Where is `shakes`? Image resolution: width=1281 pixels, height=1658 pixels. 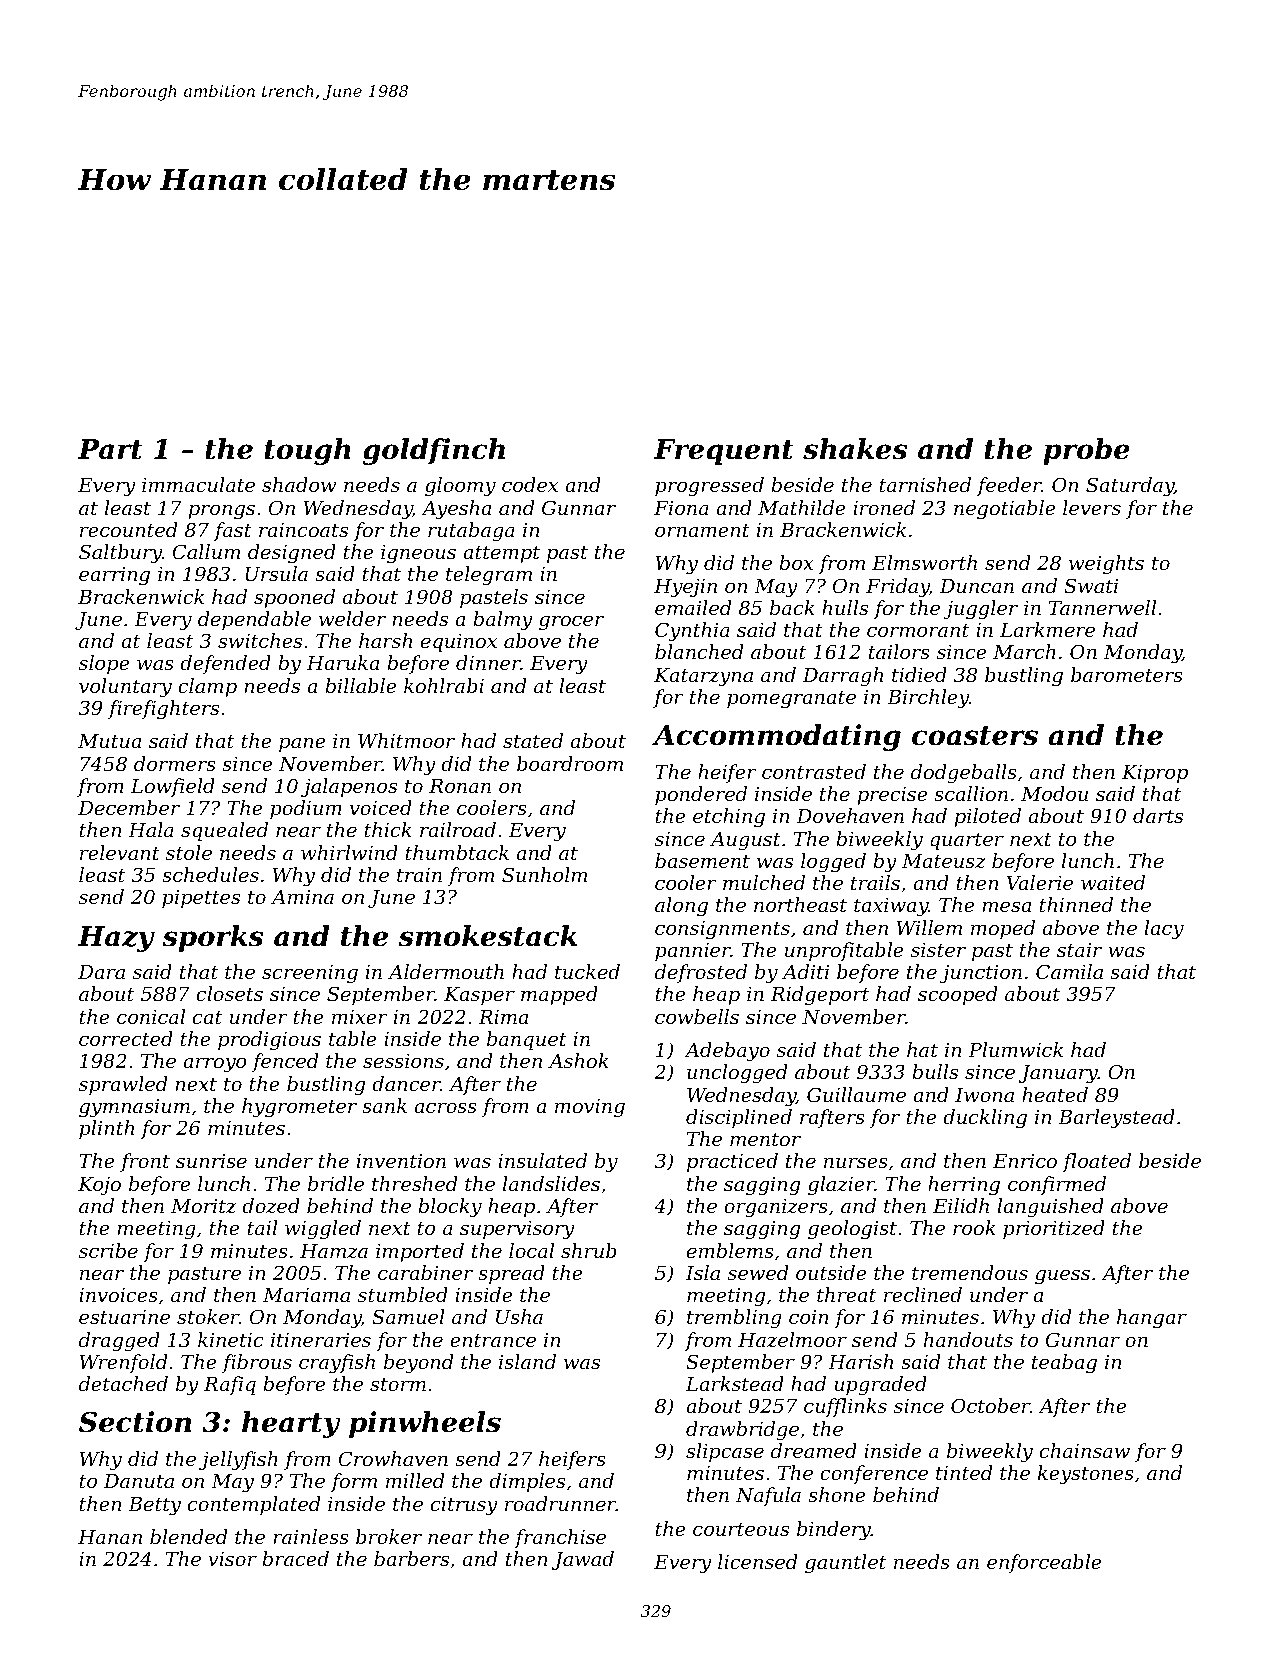
shakes is located at coordinates (855, 449).
